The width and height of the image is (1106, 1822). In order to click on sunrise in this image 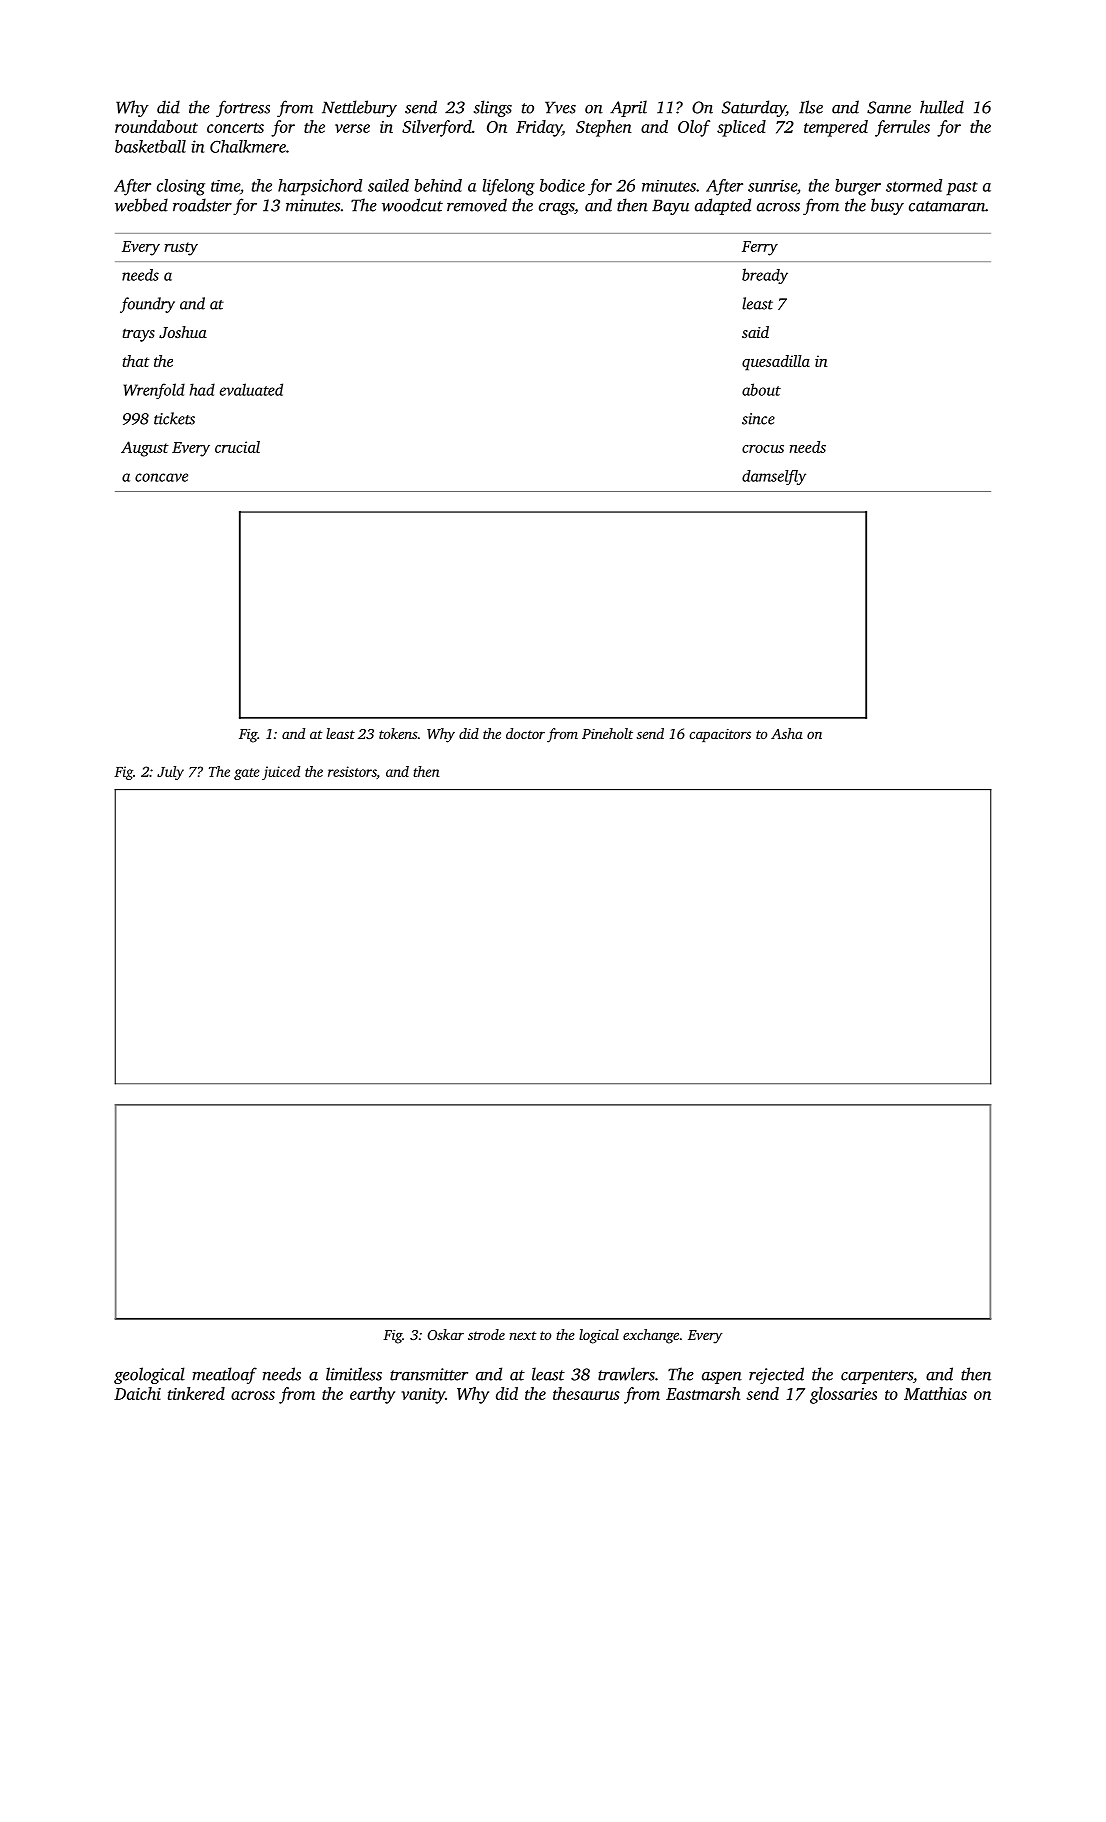, I will do `click(772, 186)`.
